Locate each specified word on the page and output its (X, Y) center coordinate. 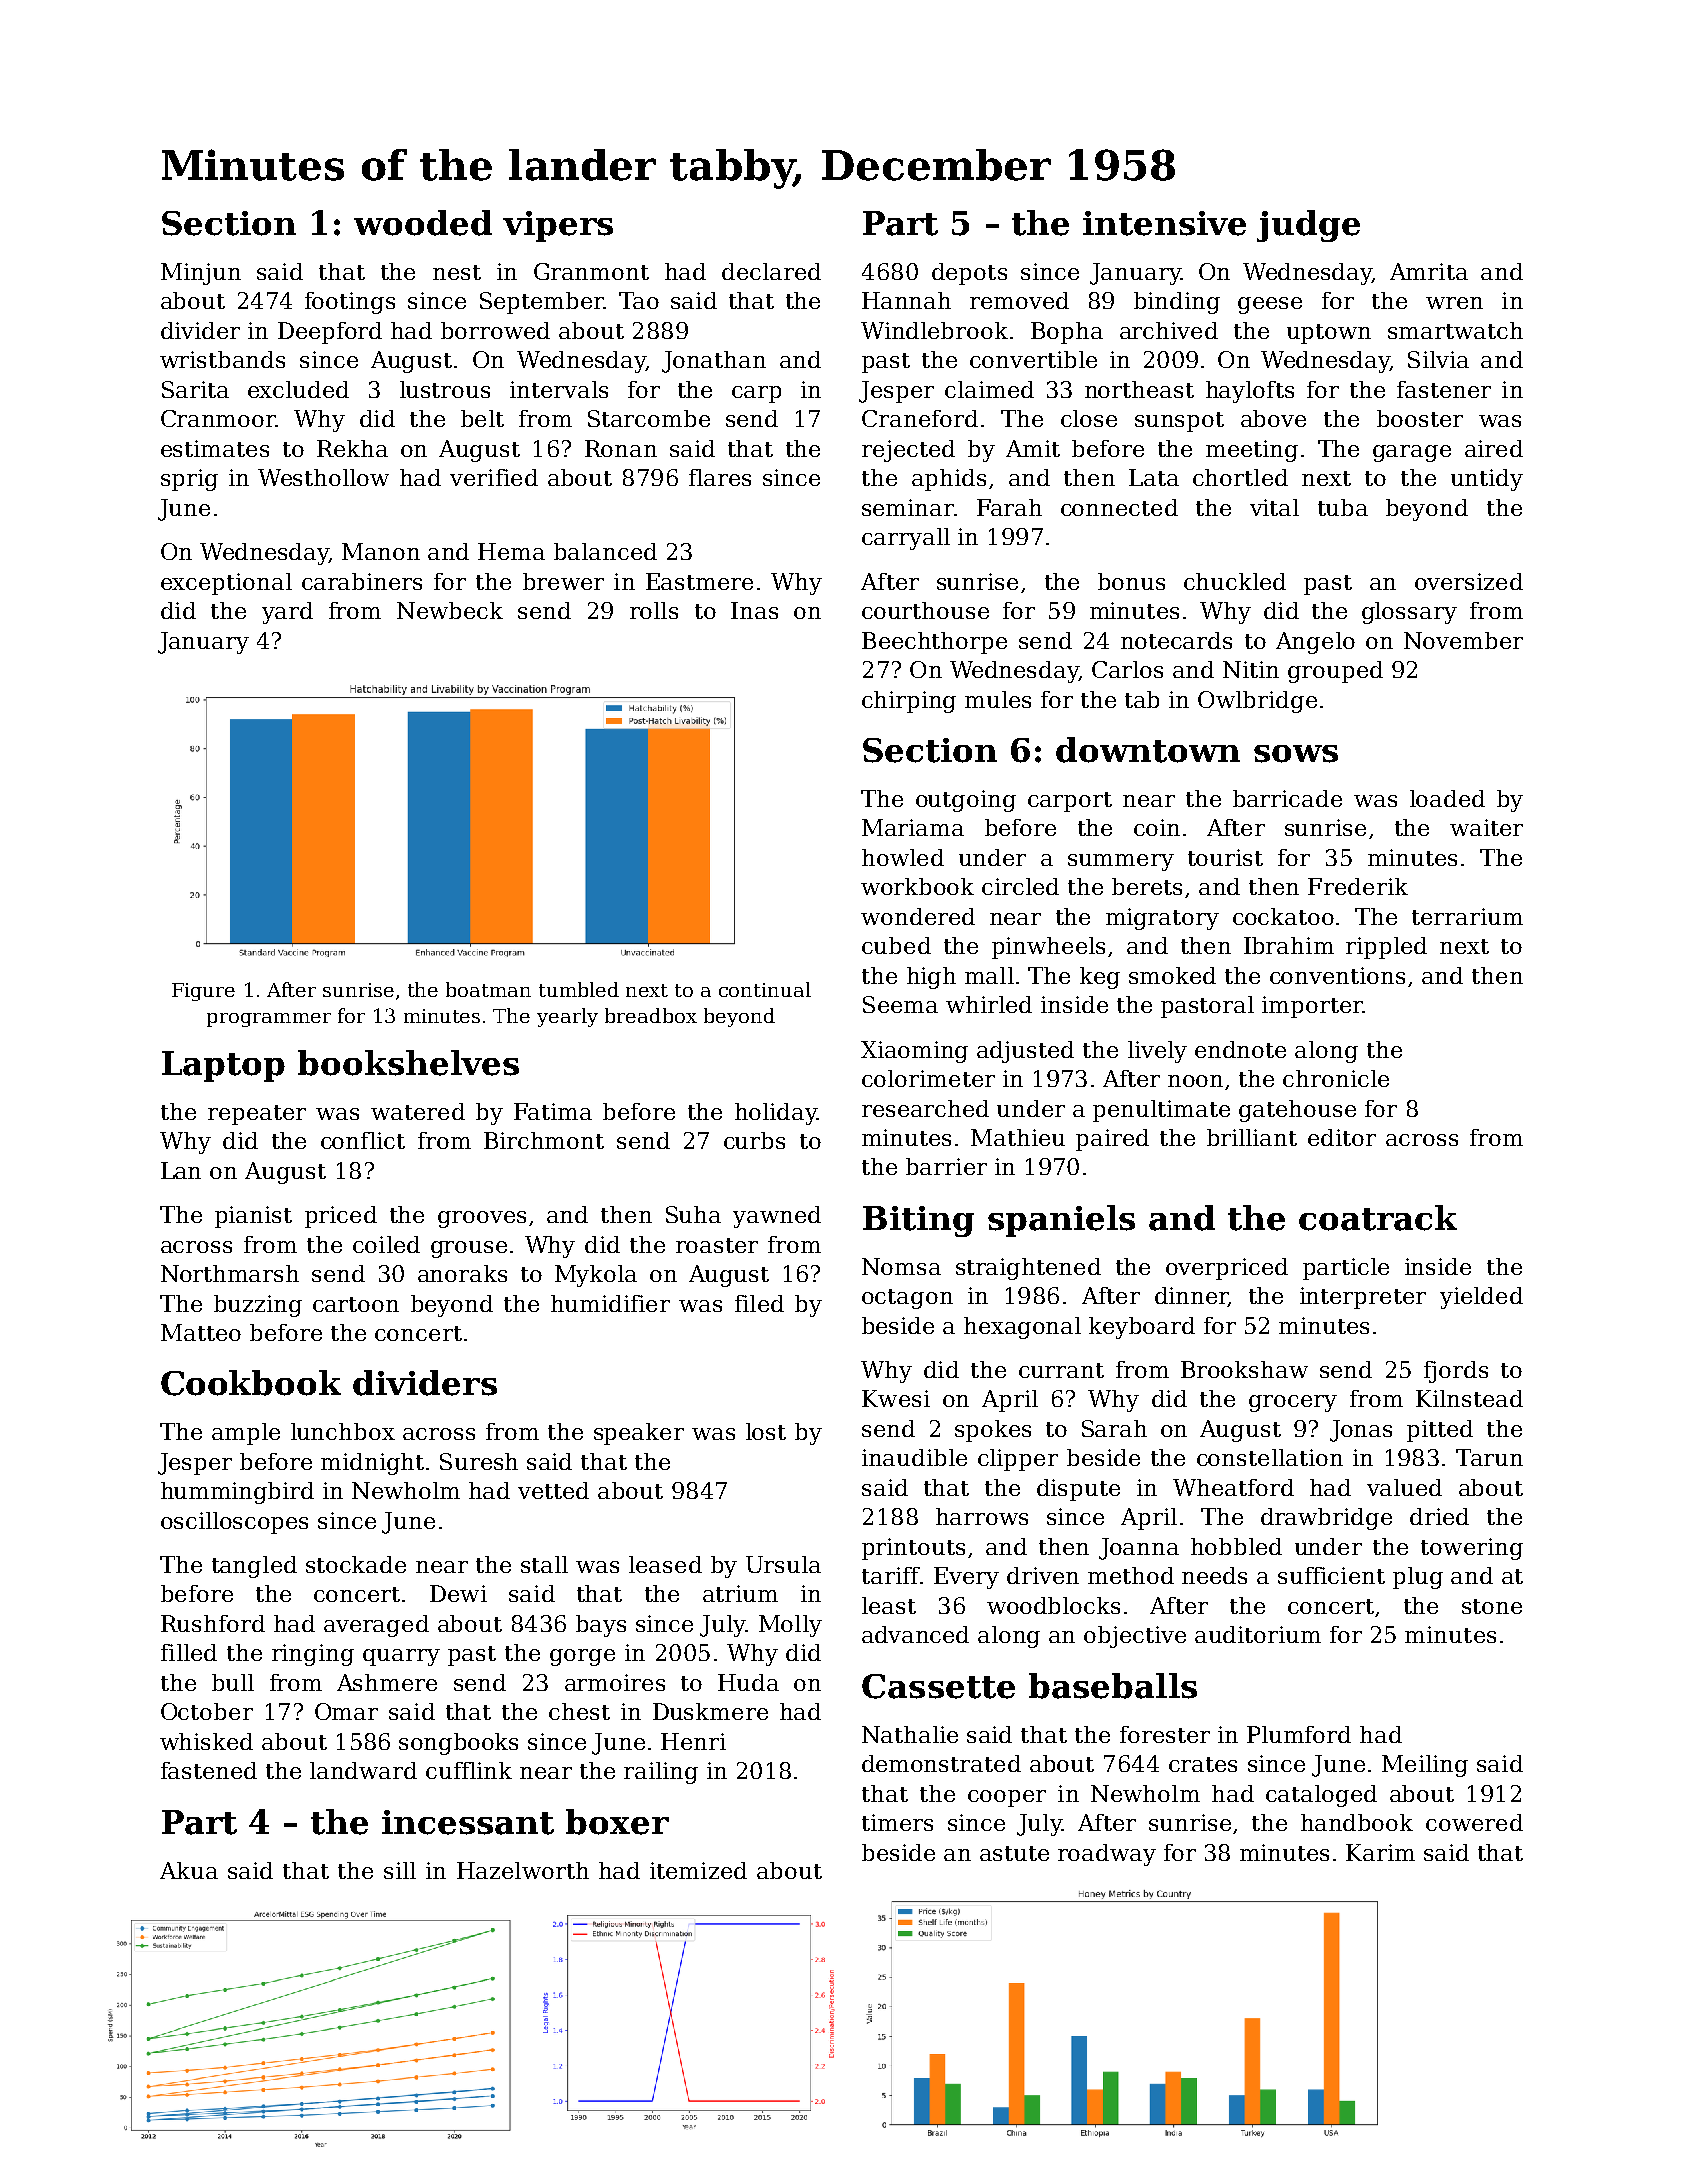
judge (1308, 226)
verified (494, 477)
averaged (376, 1626)
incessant (468, 1822)
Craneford (920, 418)
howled (903, 857)
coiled (386, 1244)
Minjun (201, 274)
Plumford (1299, 1734)
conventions (1337, 975)
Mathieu (1018, 1137)
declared (771, 271)
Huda (748, 1682)
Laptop (223, 1066)
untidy (1487, 480)
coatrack (1378, 1218)
